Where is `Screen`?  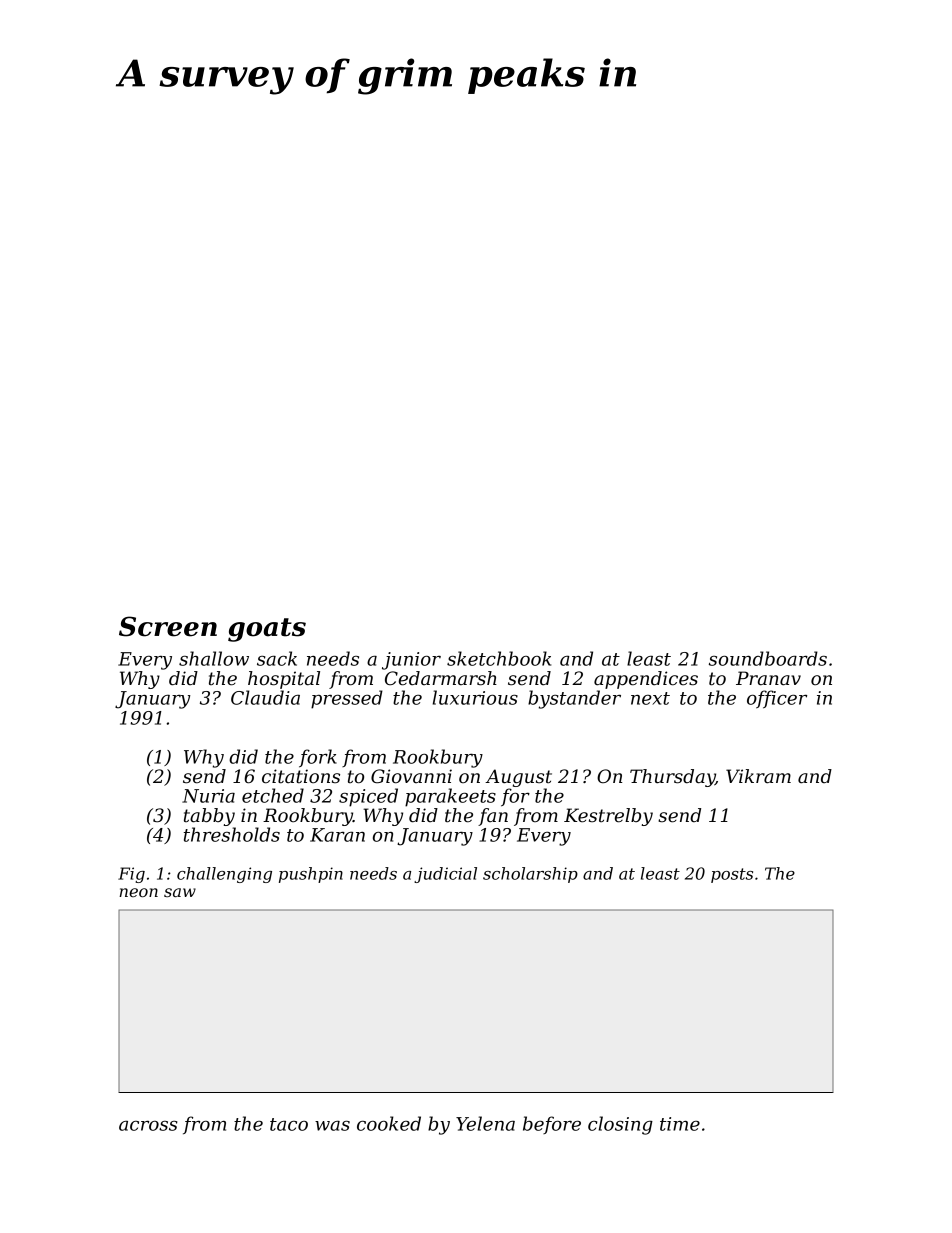
Screen is located at coordinates (168, 626).
